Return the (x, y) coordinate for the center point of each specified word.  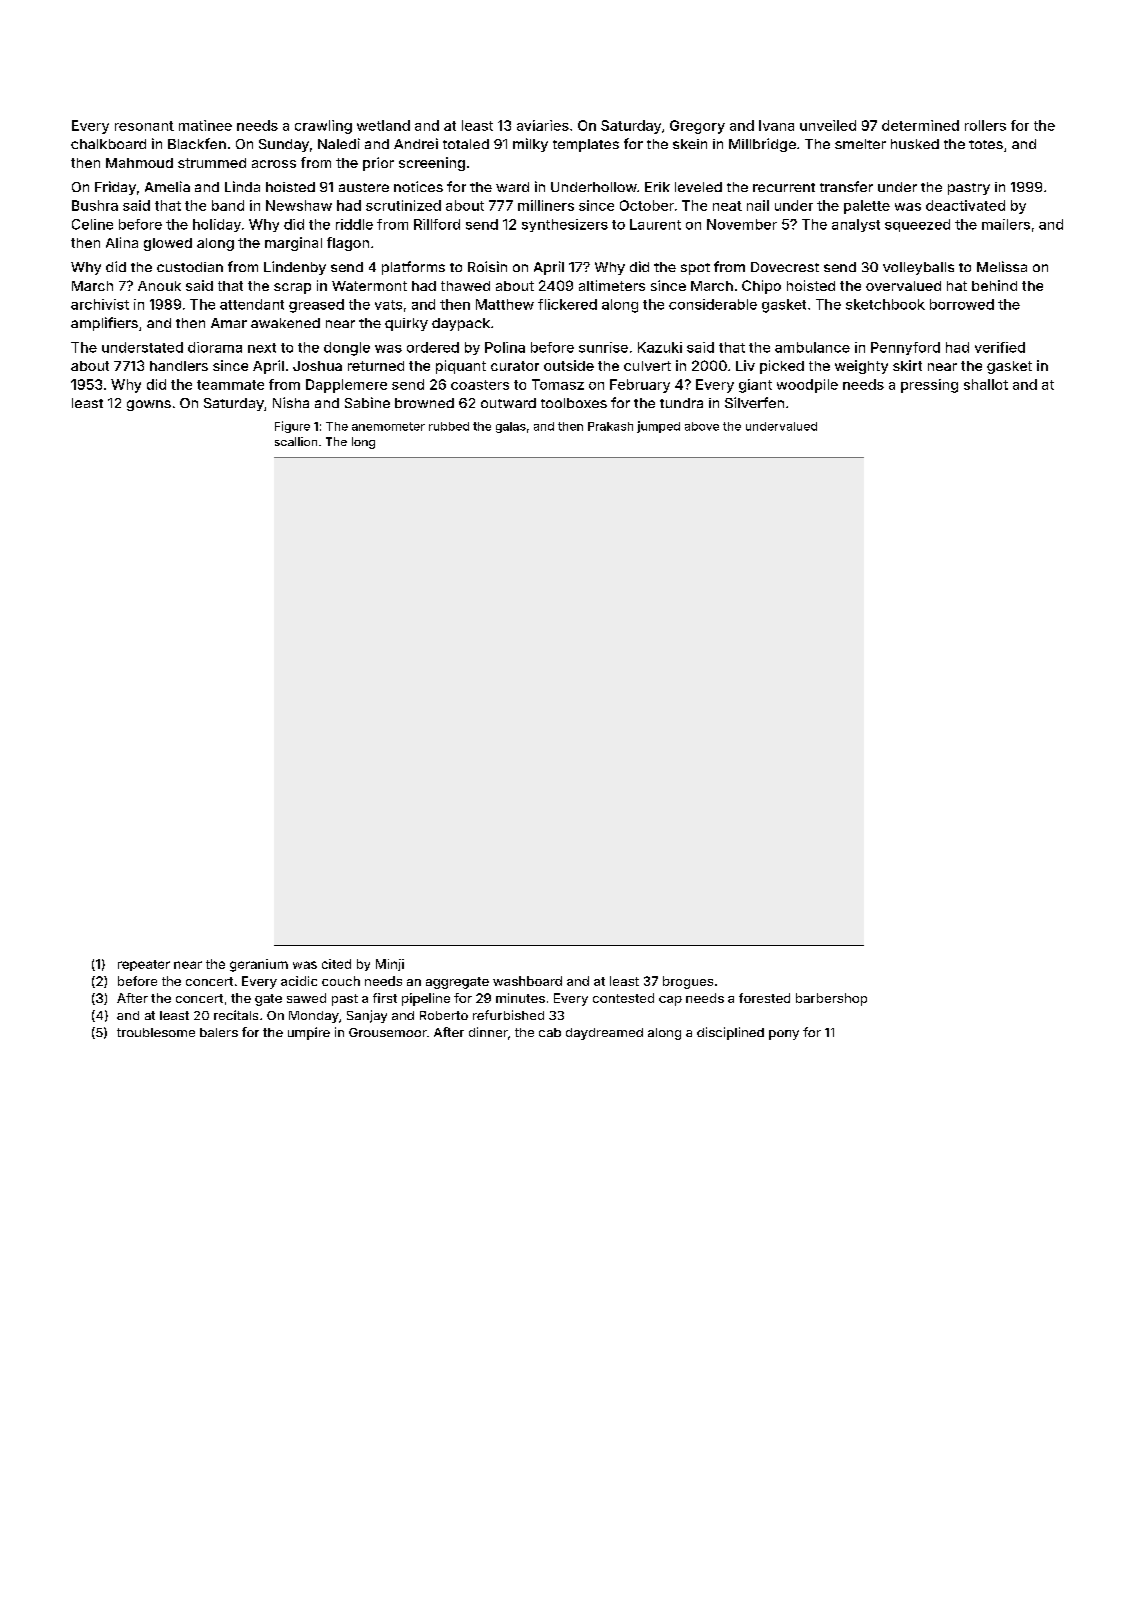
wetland (383, 125)
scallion (296, 441)
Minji (390, 965)
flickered (567, 304)
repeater (144, 965)
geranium (259, 965)
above (702, 426)
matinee (205, 125)
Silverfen (754, 402)
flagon (348, 244)
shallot (986, 384)
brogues (688, 982)
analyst (856, 225)
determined (920, 125)
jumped (658, 427)
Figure (292, 427)
